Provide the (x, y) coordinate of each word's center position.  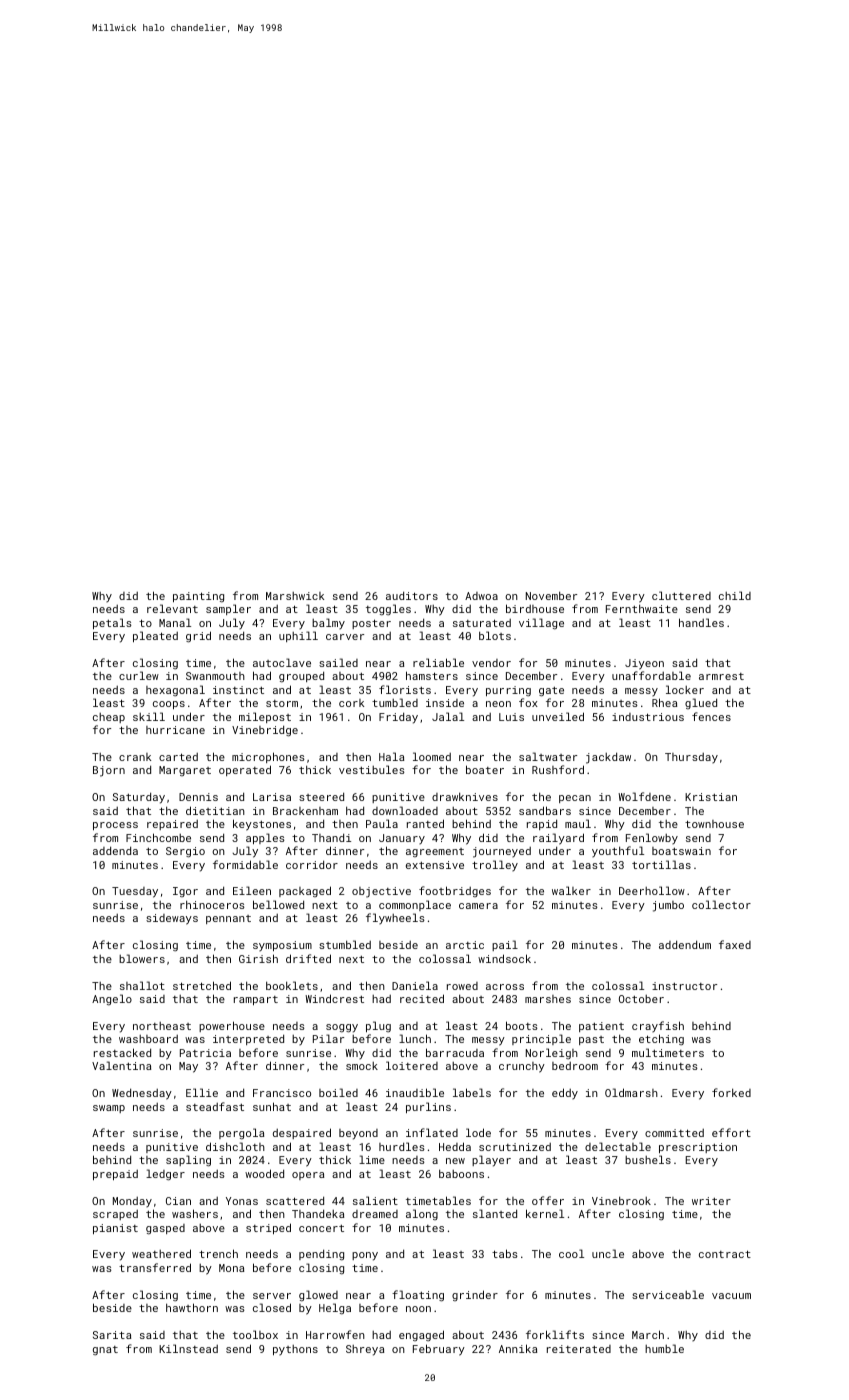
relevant (172, 608)
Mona (231, 1268)
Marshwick (295, 596)
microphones (268, 757)
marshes (548, 999)
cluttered (681, 595)
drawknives (465, 796)
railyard (558, 839)
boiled (338, 1092)
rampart (256, 1000)
